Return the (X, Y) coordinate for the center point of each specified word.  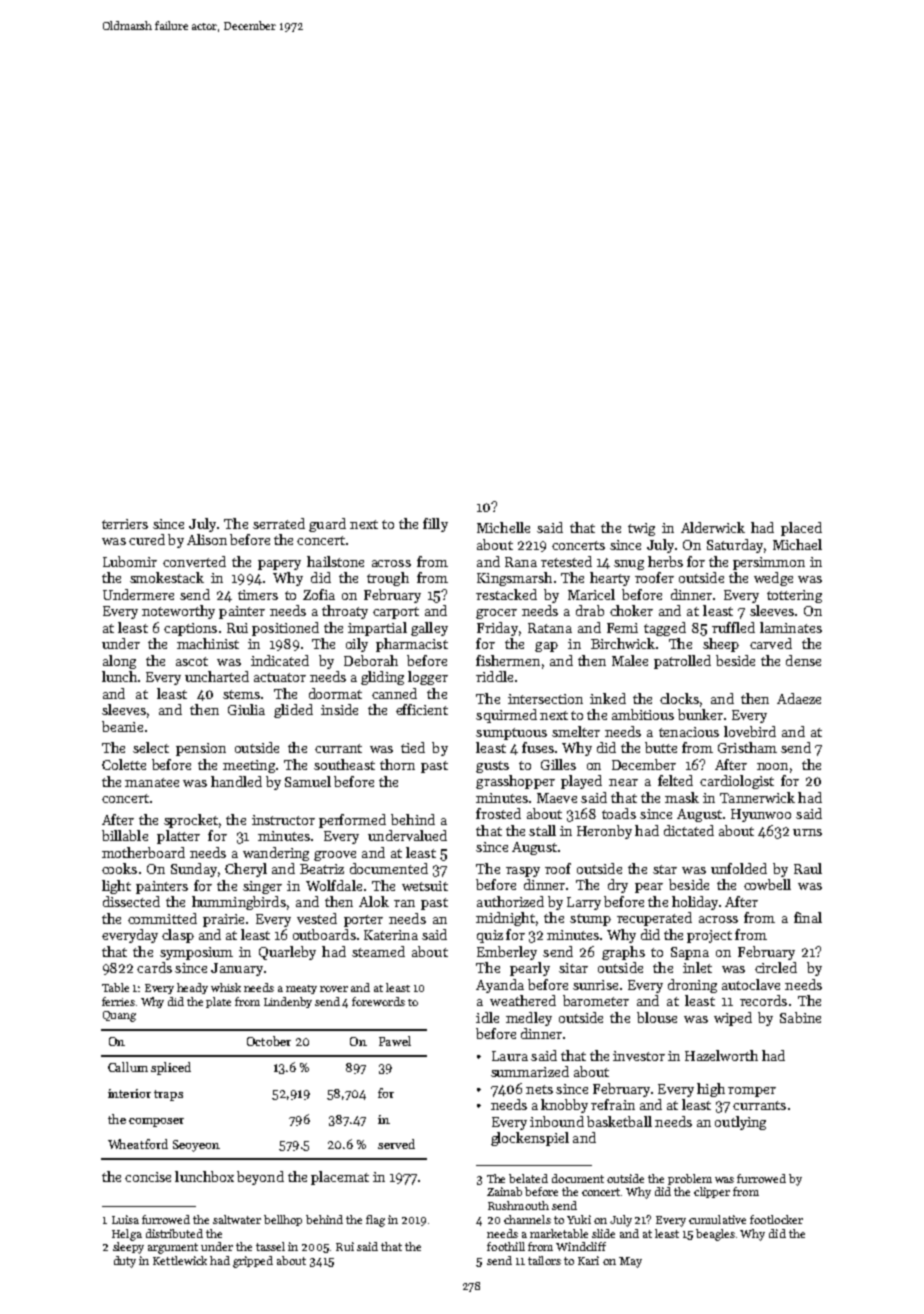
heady (192, 988)
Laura (510, 1056)
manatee (152, 782)
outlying (740, 1123)
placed (801, 529)
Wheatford (138, 1144)
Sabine (800, 1017)
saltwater (237, 1219)
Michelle (503, 527)
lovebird (750, 731)
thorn (397, 764)
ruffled (733, 627)
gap (546, 647)
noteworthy (178, 612)
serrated (279, 523)
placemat (340, 1178)
